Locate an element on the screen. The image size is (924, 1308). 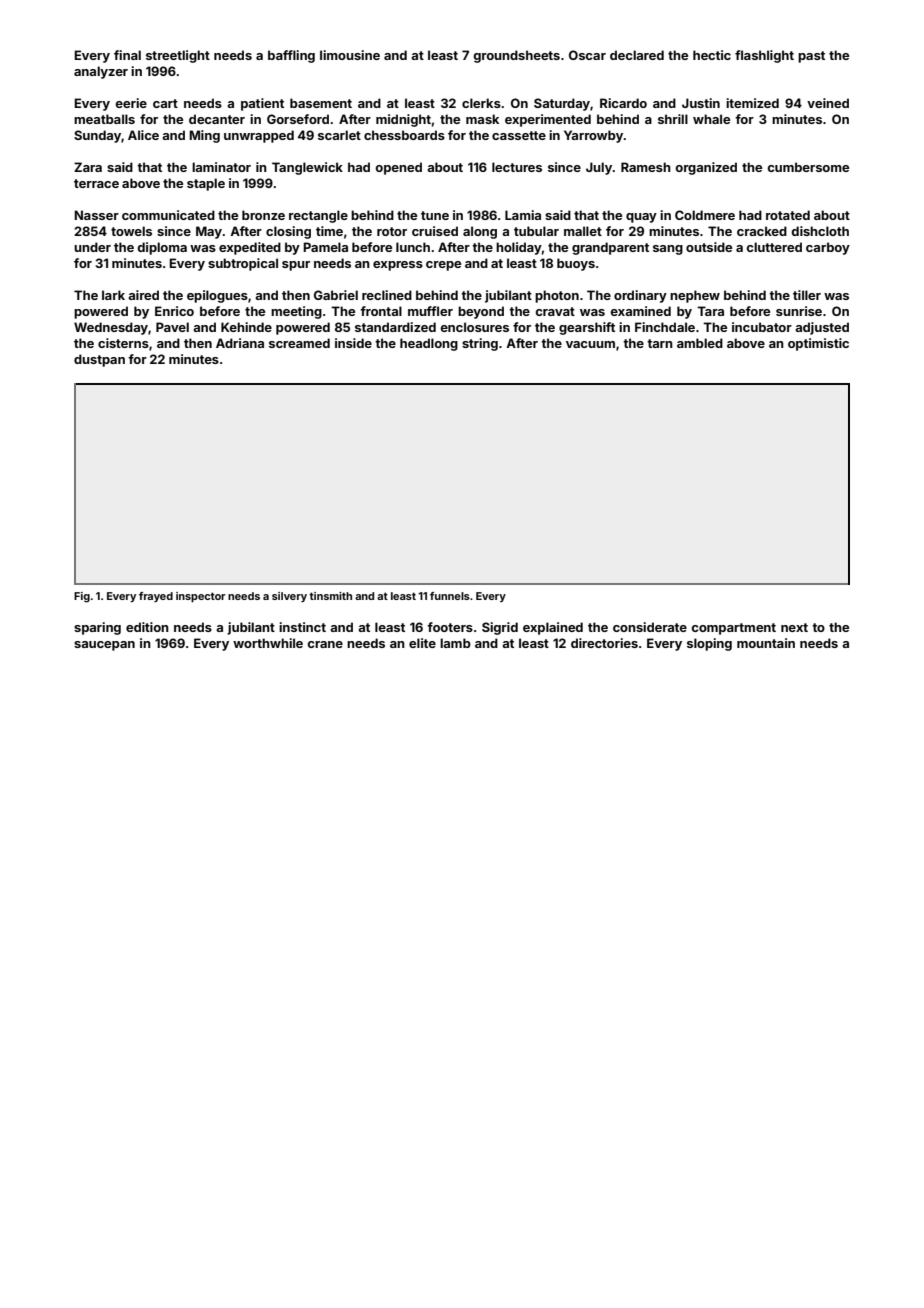
shrill is located at coordinates (673, 119).
